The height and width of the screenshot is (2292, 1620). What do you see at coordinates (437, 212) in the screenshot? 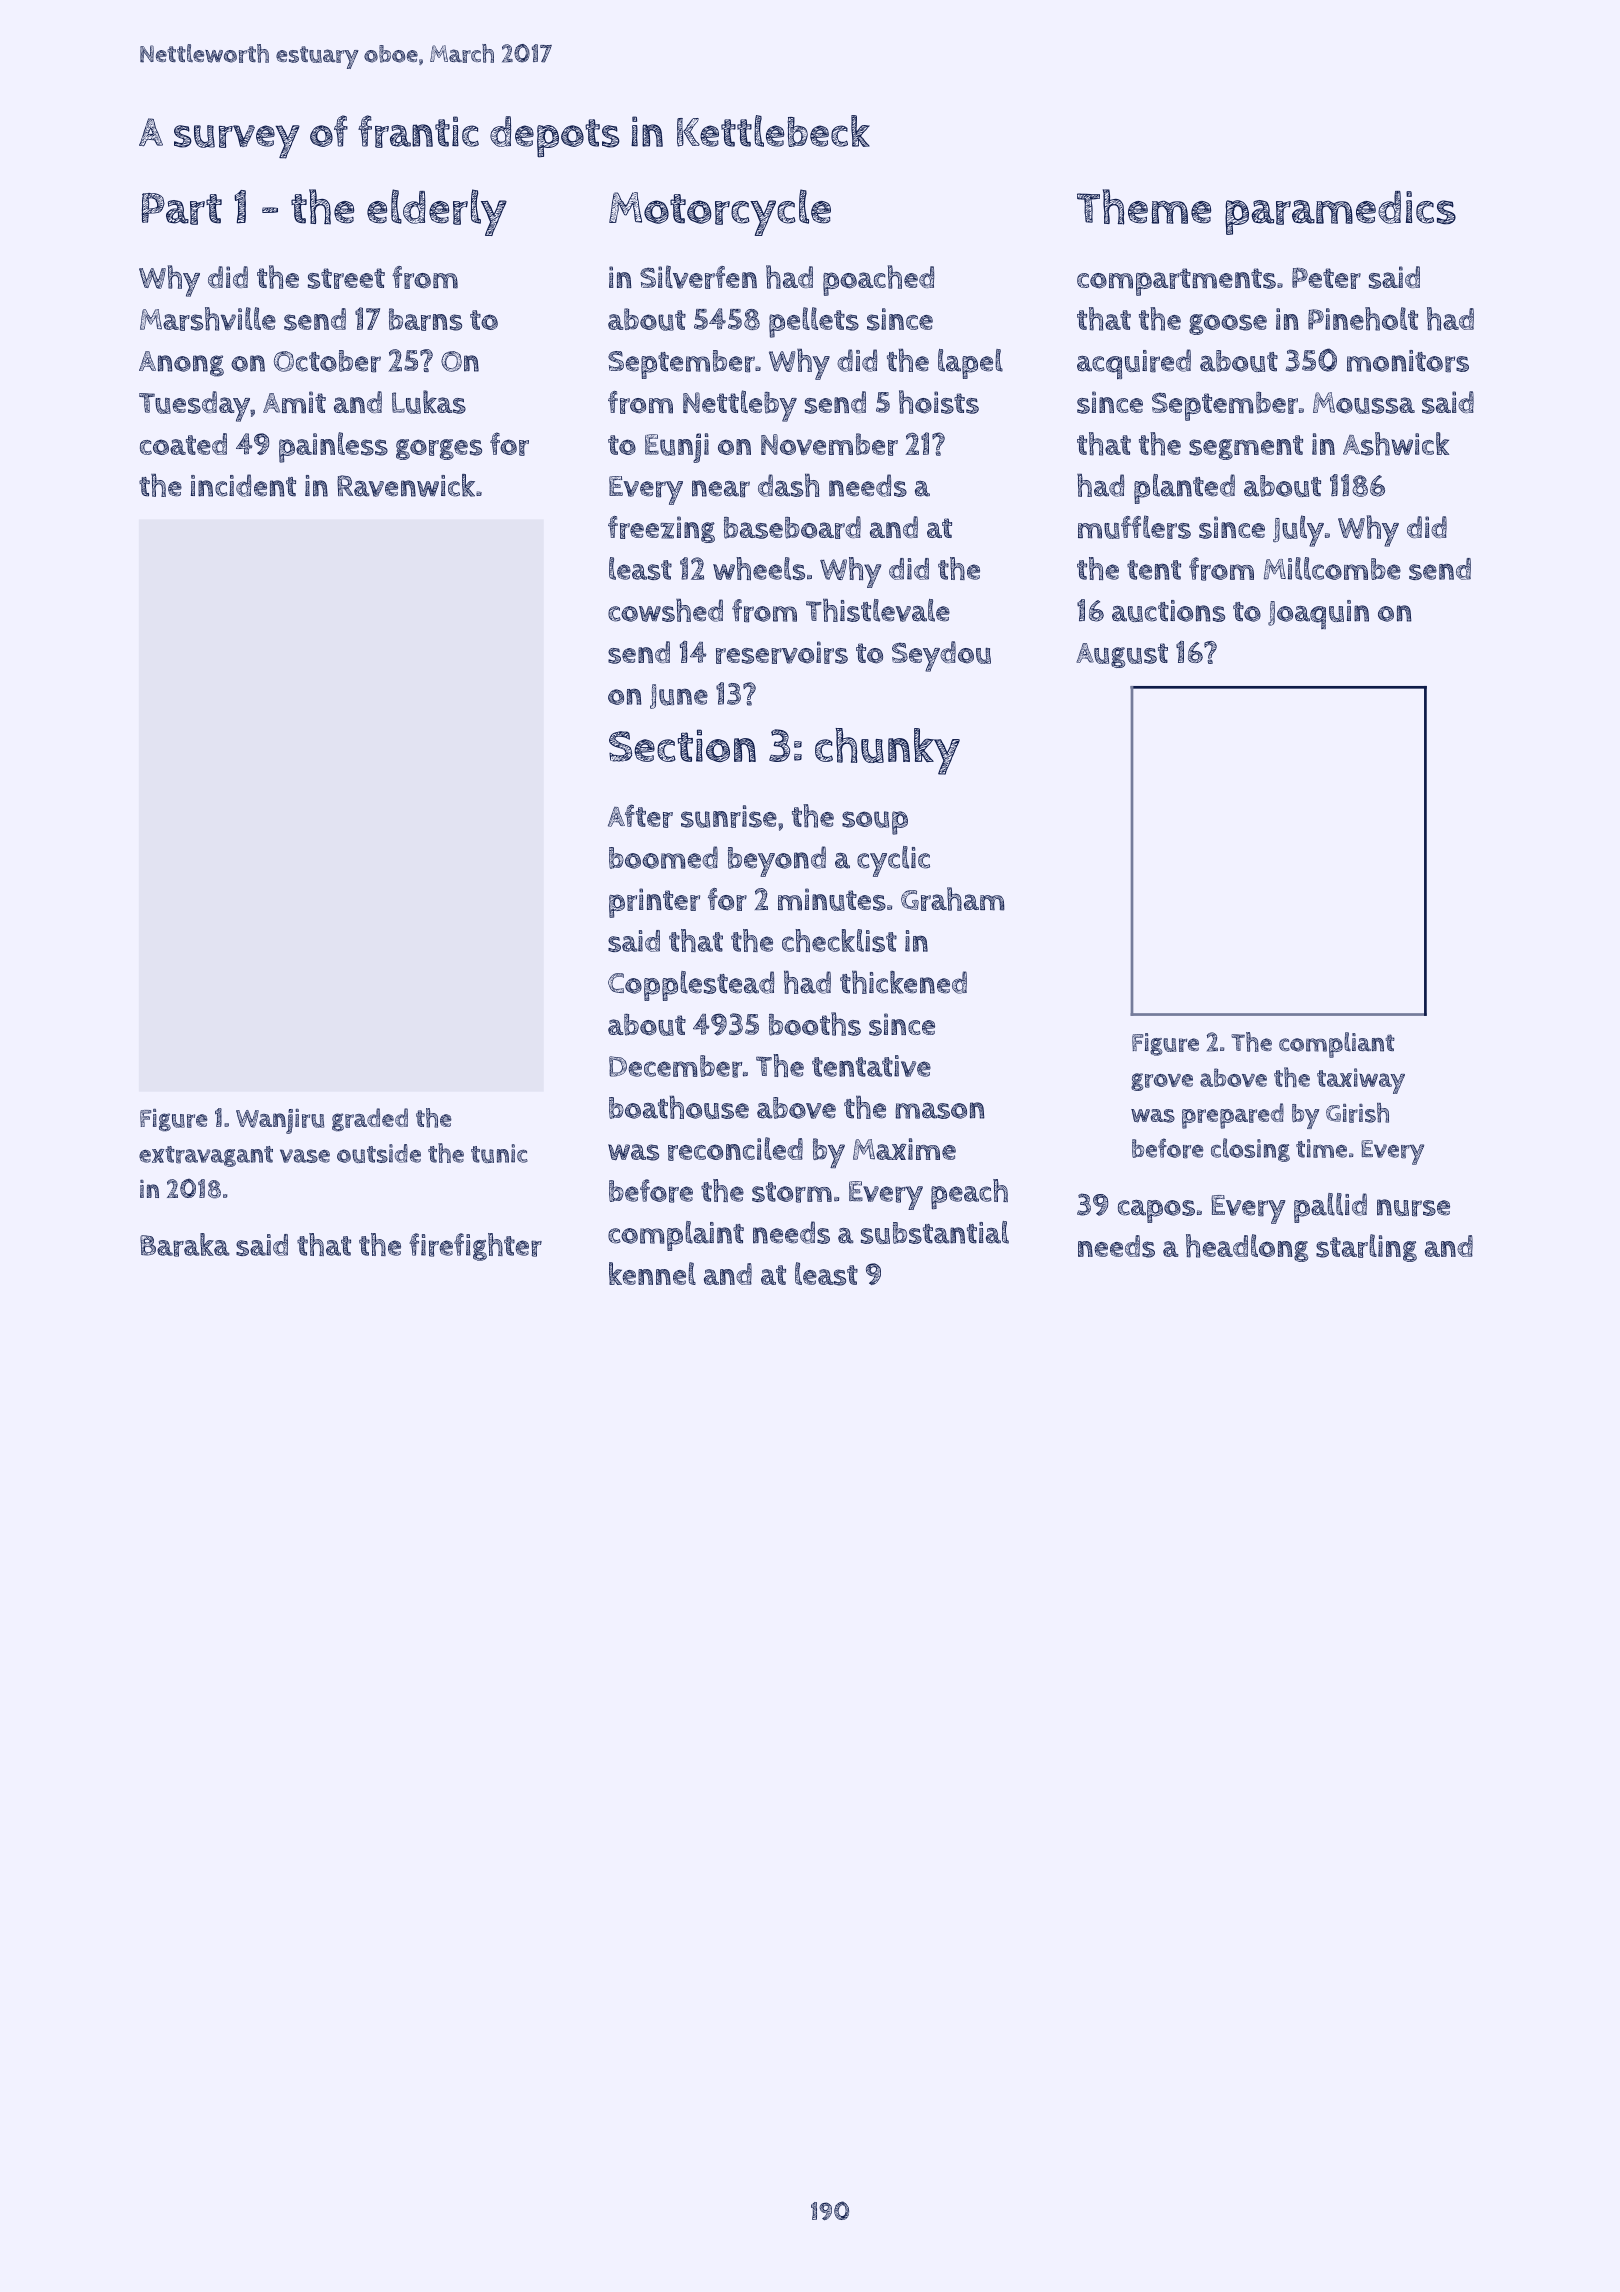
I see `elderly` at bounding box center [437, 212].
